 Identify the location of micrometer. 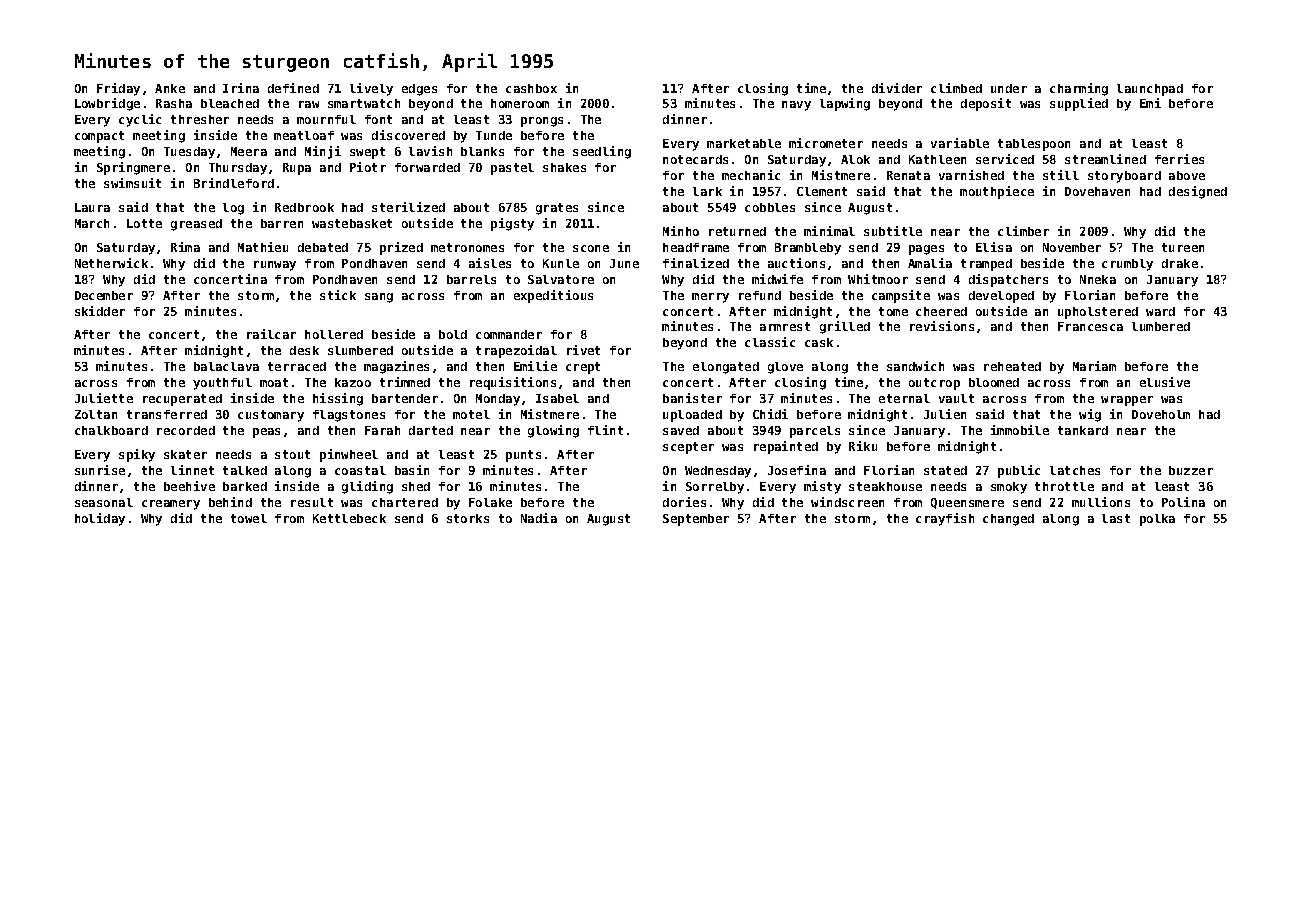
(826, 143).
